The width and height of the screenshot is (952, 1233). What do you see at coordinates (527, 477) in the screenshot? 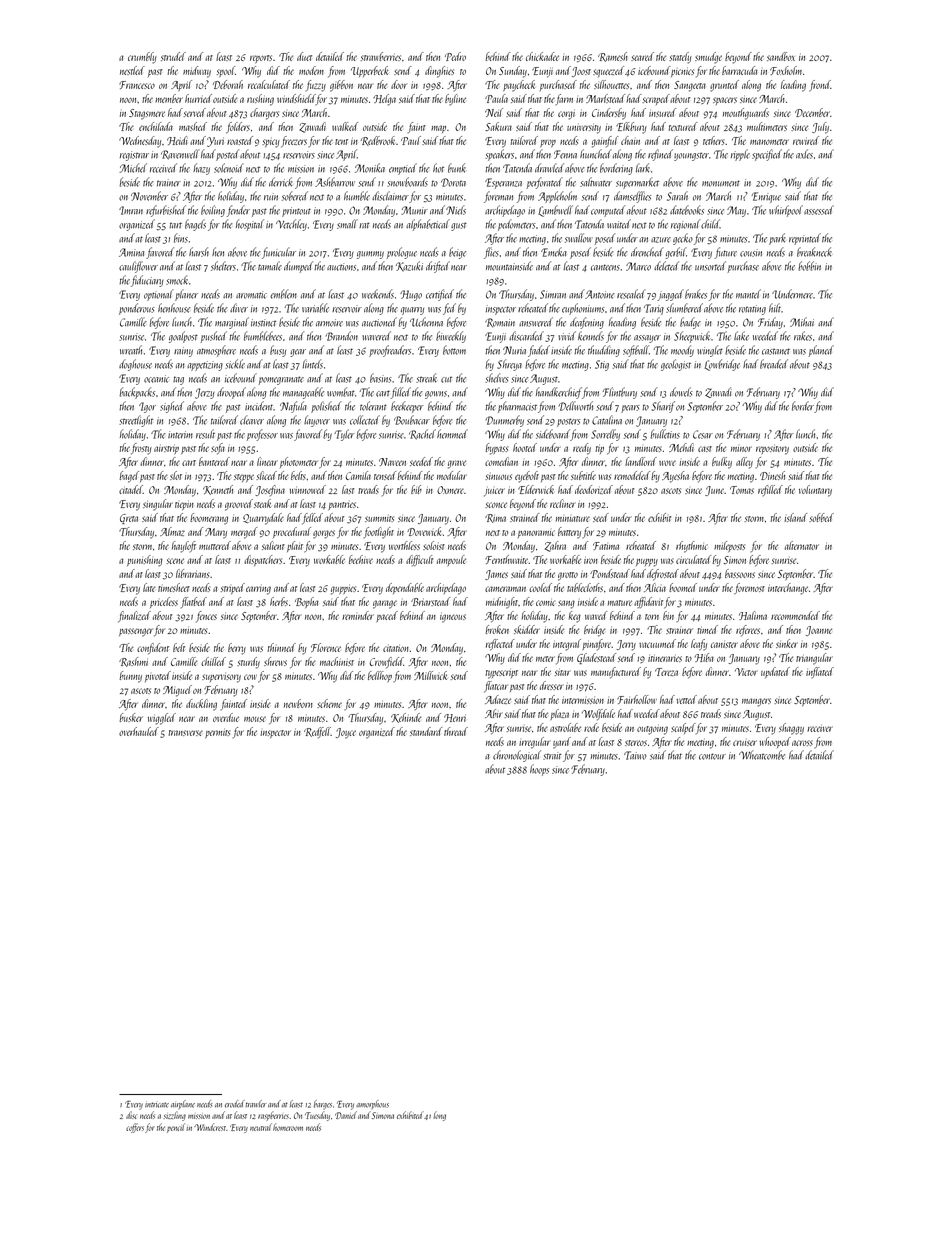
I see `eyebolt` at bounding box center [527, 477].
